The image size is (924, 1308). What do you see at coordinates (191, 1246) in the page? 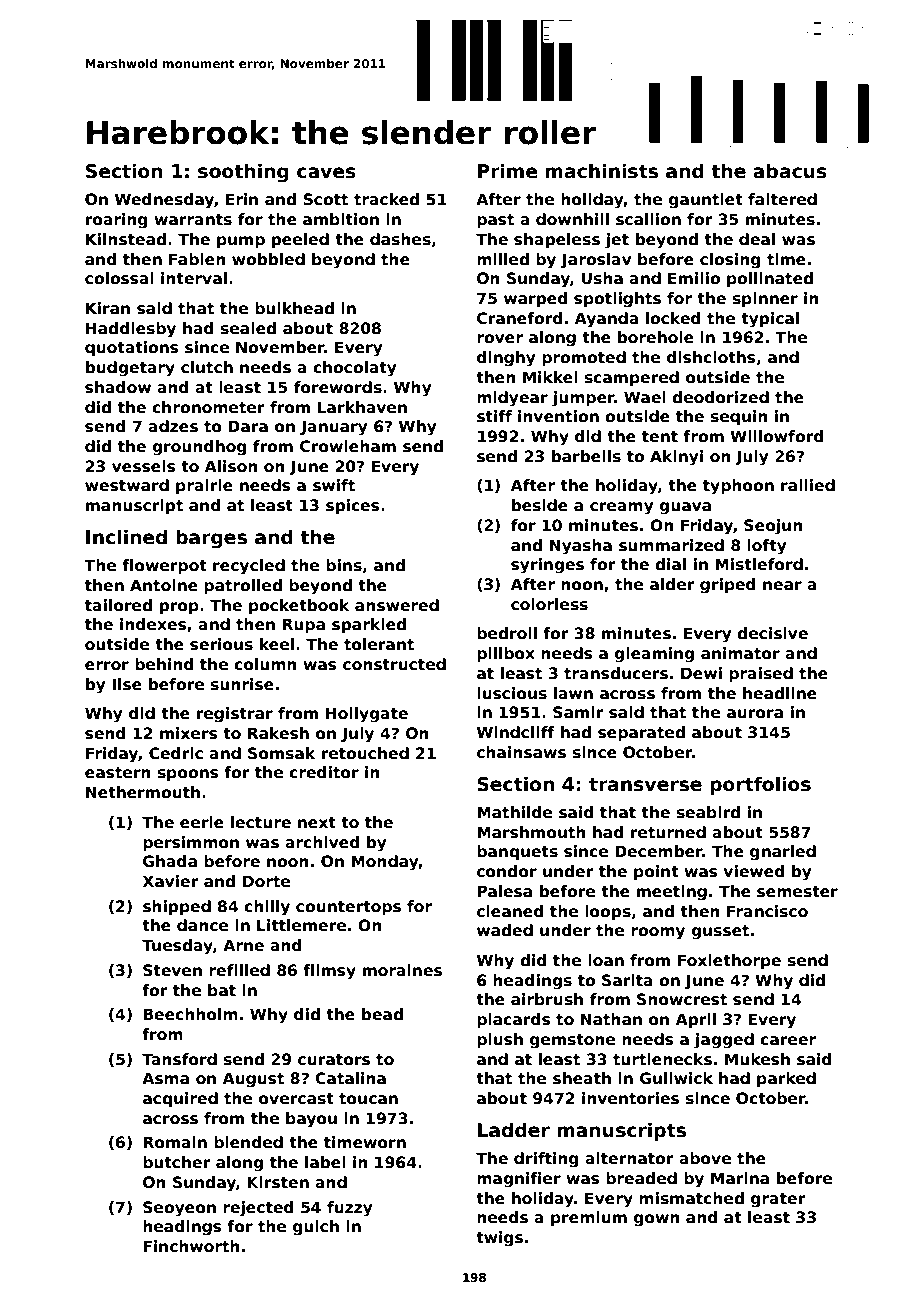
I see `Finchworth` at bounding box center [191, 1246].
